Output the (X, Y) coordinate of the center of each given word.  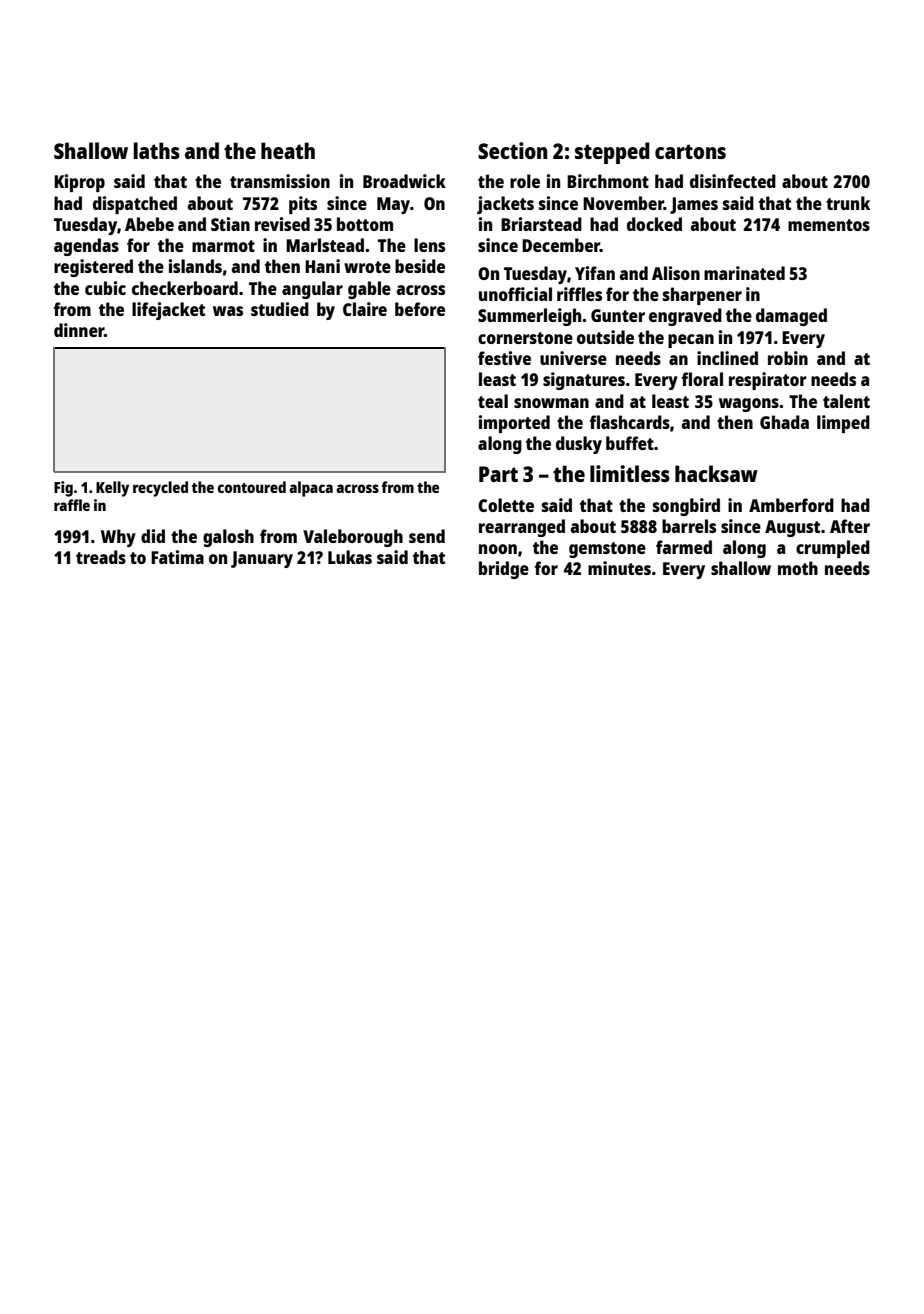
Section (512, 150)
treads (101, 557)
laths (156, 150)
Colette (506, 505)
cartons (690, 151)
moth (798, 568)
